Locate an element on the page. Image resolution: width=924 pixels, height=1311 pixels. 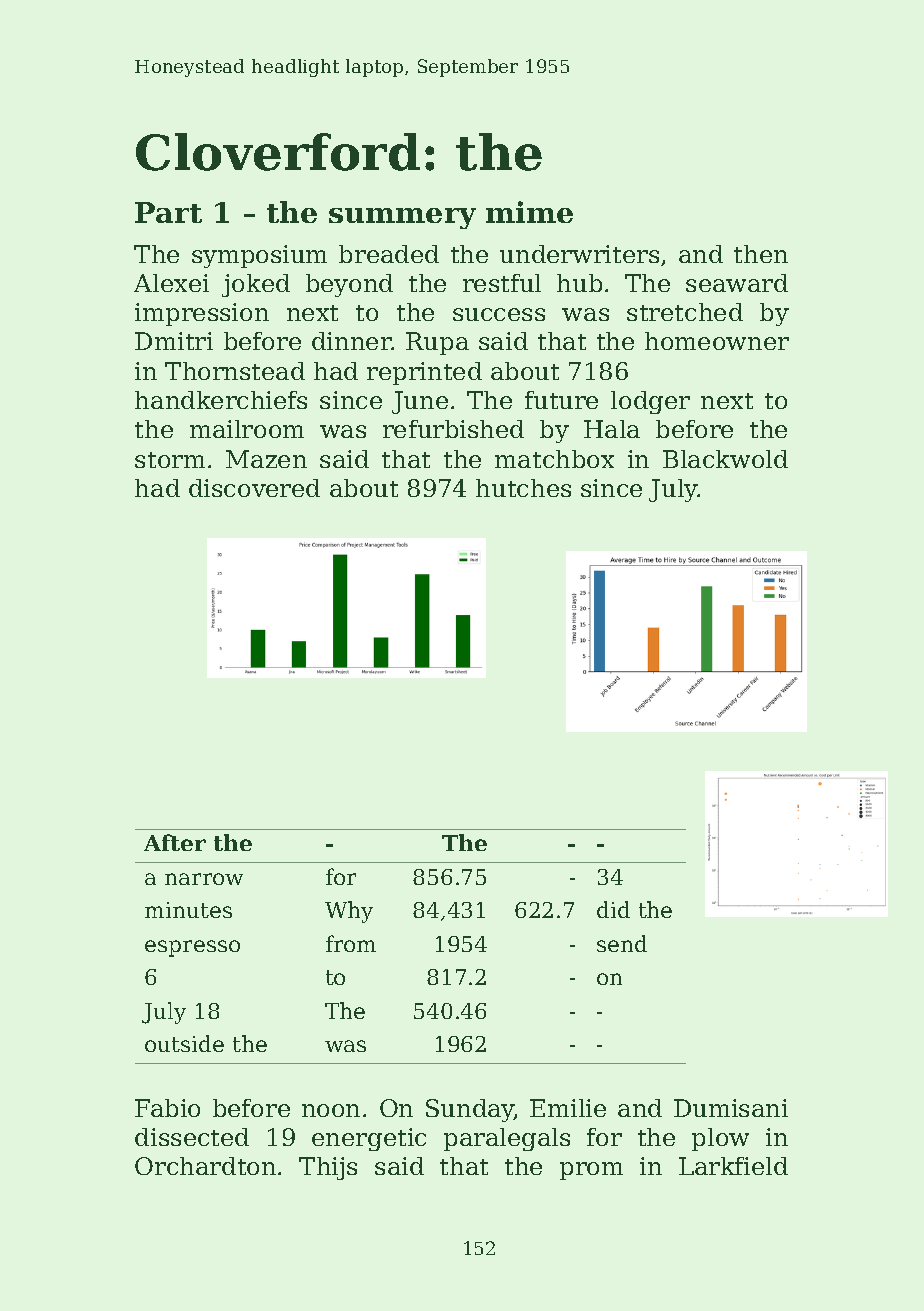
Dumisani is located at coordinates (731, 1108).
